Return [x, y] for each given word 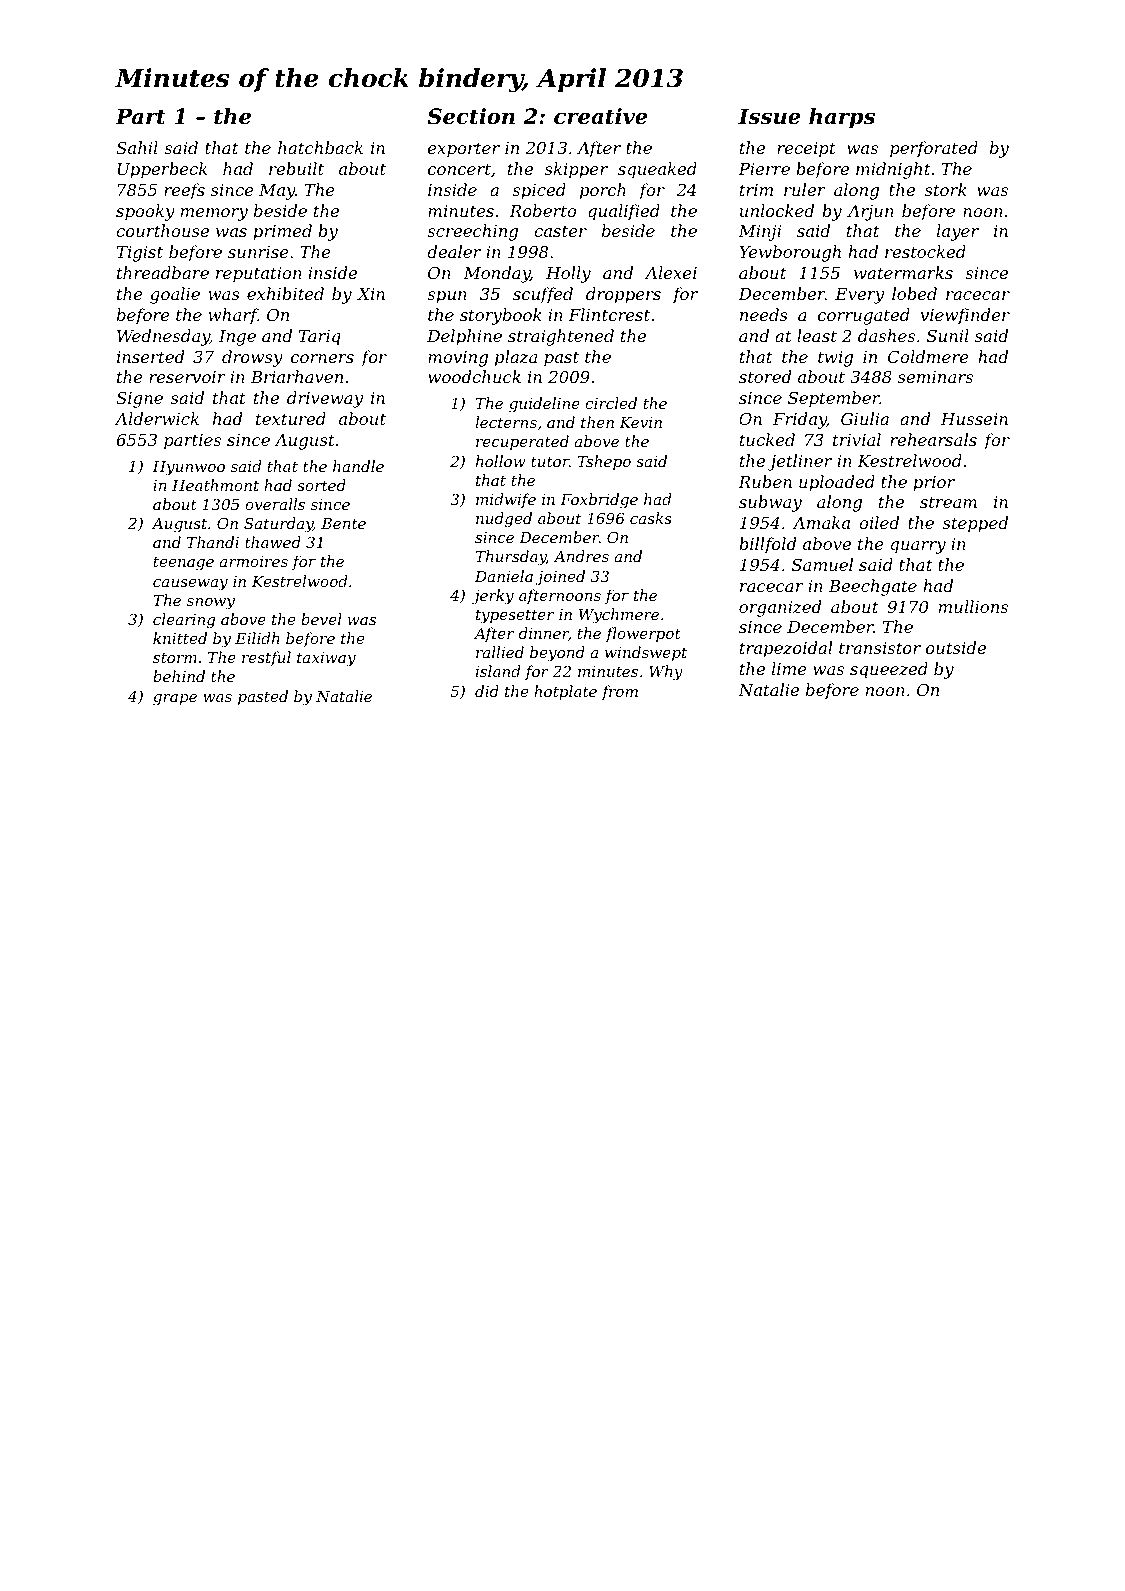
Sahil [137, 147]
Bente [343, 523]
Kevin [640, 422]
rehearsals [933, 439]
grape [175, 700]
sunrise [258, 252]
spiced [539, 191]
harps [842, 118]
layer [958, 232]
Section [471, 116]
